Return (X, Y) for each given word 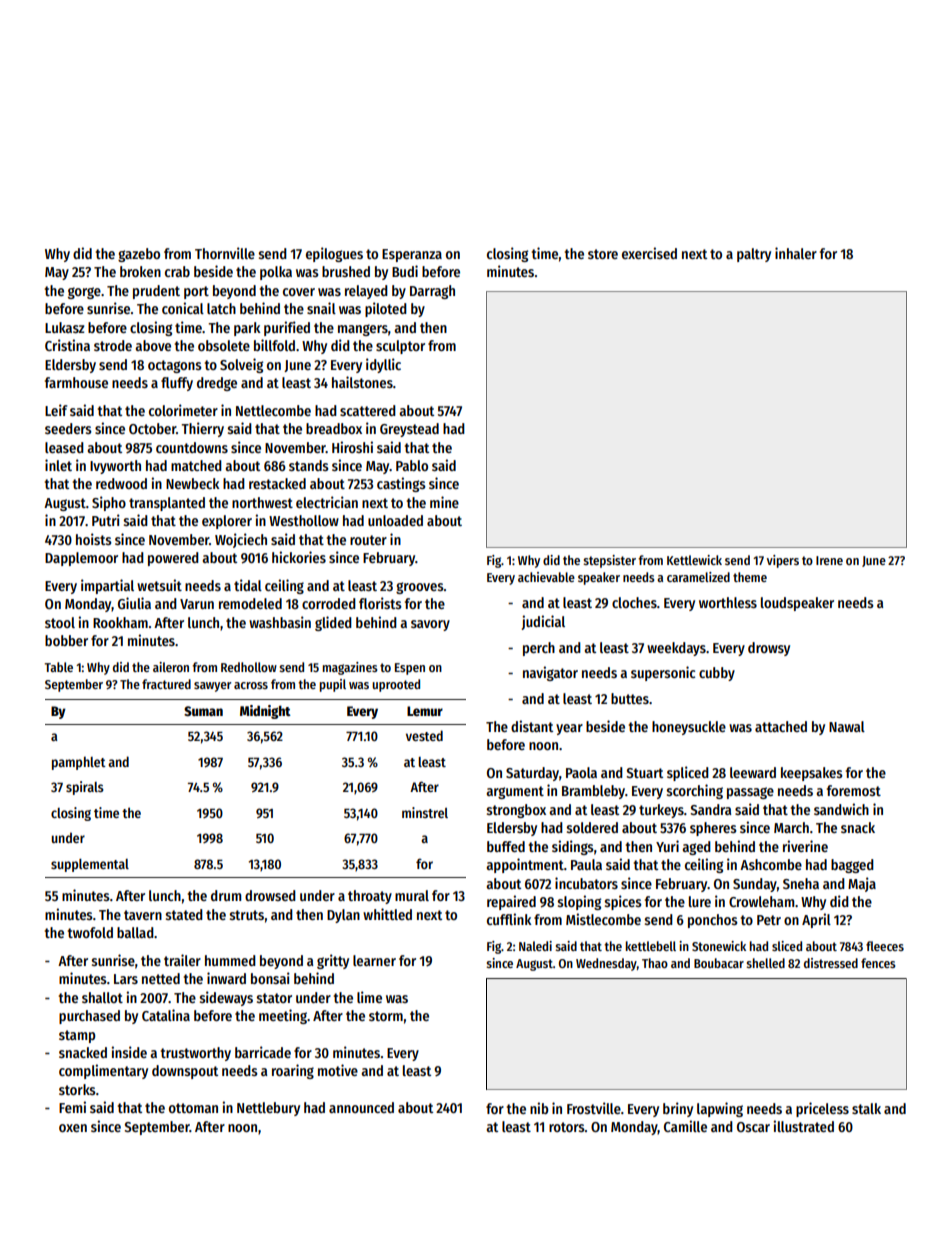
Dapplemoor (81, 559)
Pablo (412, 465)
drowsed (270, 895)
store (603, 254)
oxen (73, 1128)
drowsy (769, 649)
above (153, 345)
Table (59, 667)
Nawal (847, 726)
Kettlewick (694, 560)
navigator (550, 673)
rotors (567, 1127)
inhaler (796, 253)
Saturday (532, 774)
